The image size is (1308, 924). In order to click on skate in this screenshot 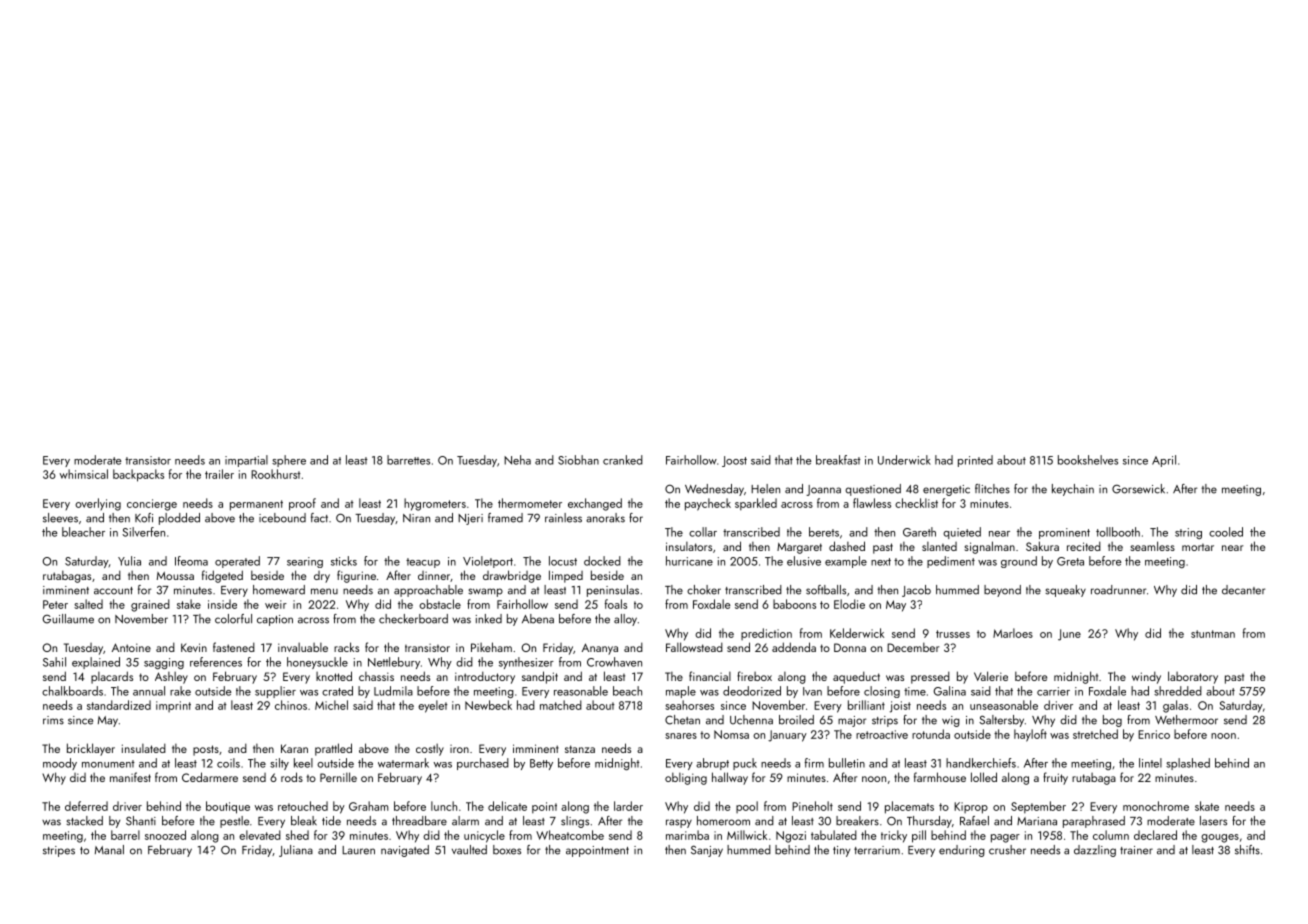, I will do `click(1207, 806)`.
